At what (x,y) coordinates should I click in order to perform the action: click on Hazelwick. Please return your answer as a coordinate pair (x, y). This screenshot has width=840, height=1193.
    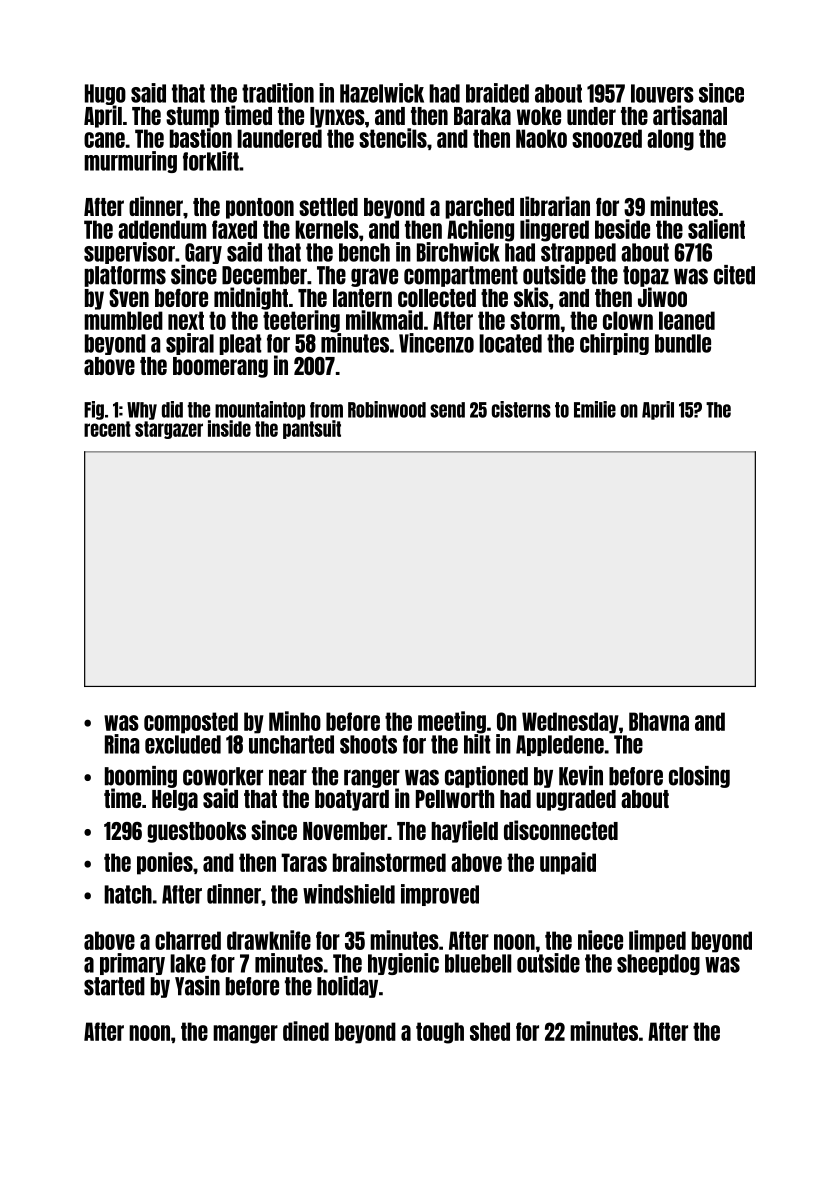
    Looking at the image, I should click on (382, 93).
